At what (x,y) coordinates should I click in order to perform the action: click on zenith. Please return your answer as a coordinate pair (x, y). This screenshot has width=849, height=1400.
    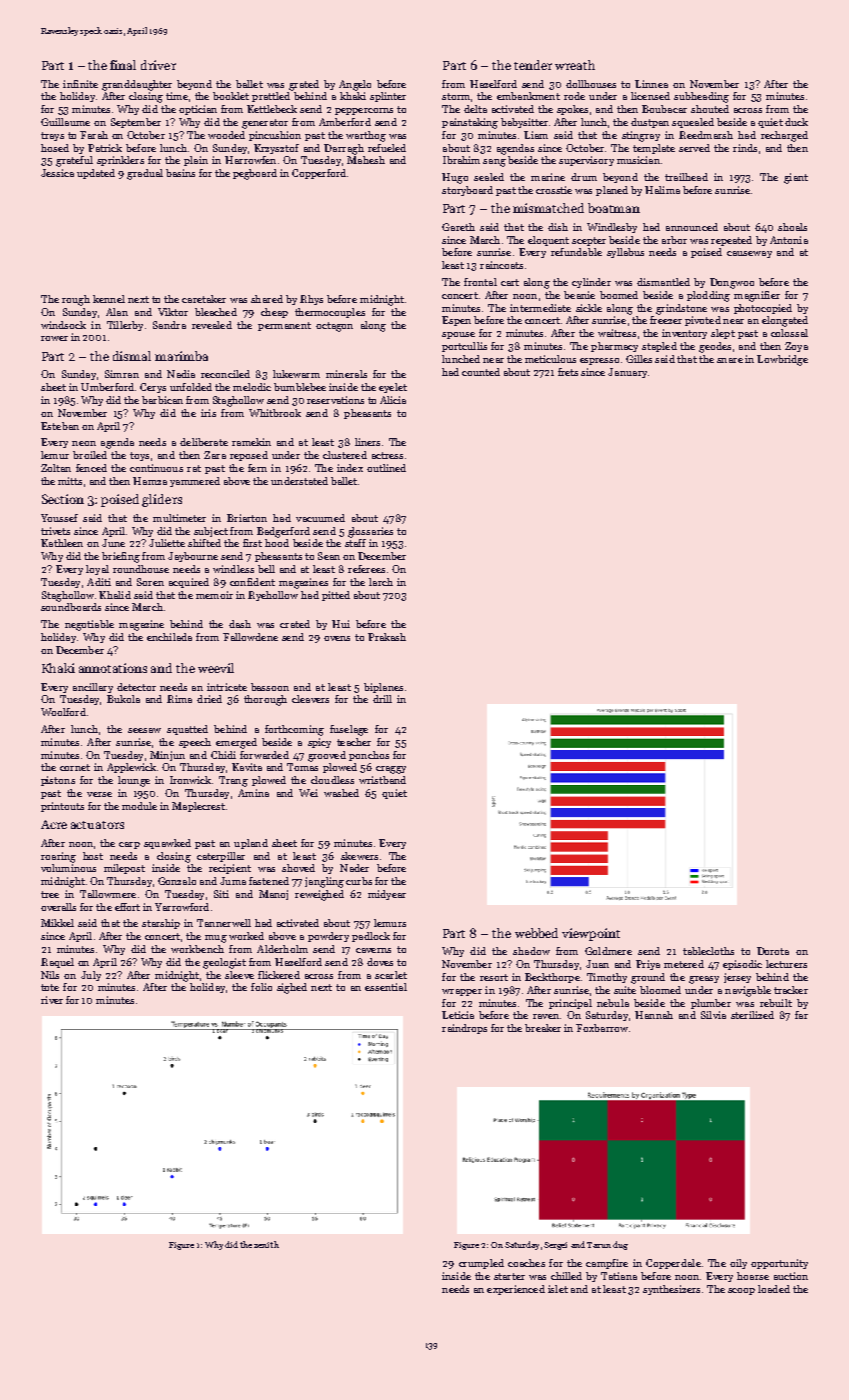
    Looking at the image, I should click on (266, 1244).
